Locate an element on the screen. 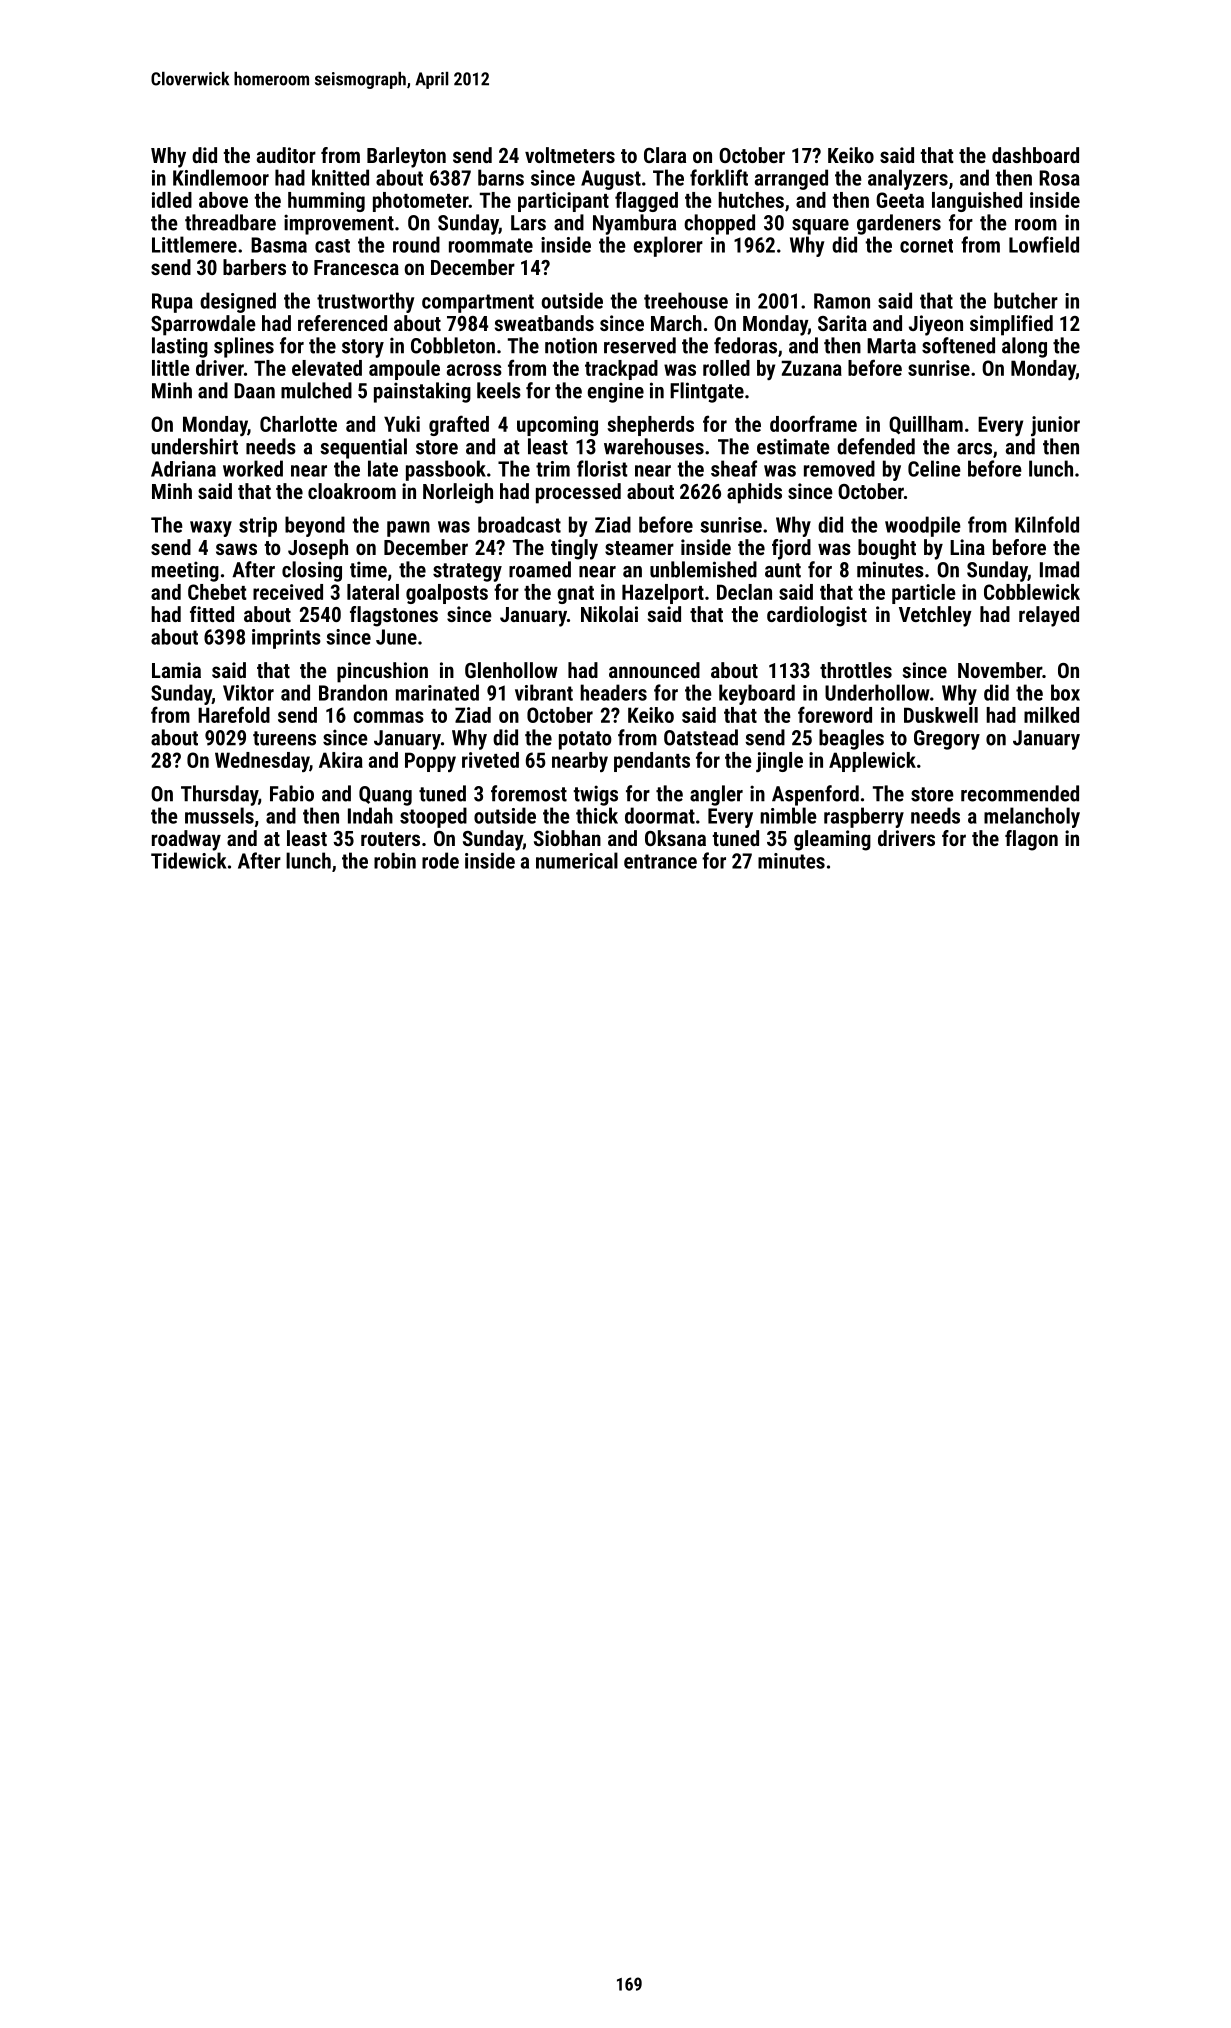 Image resolution: width=1231 pixels, height=2028 pixels. forklift is located at coordinates (719, 177).
